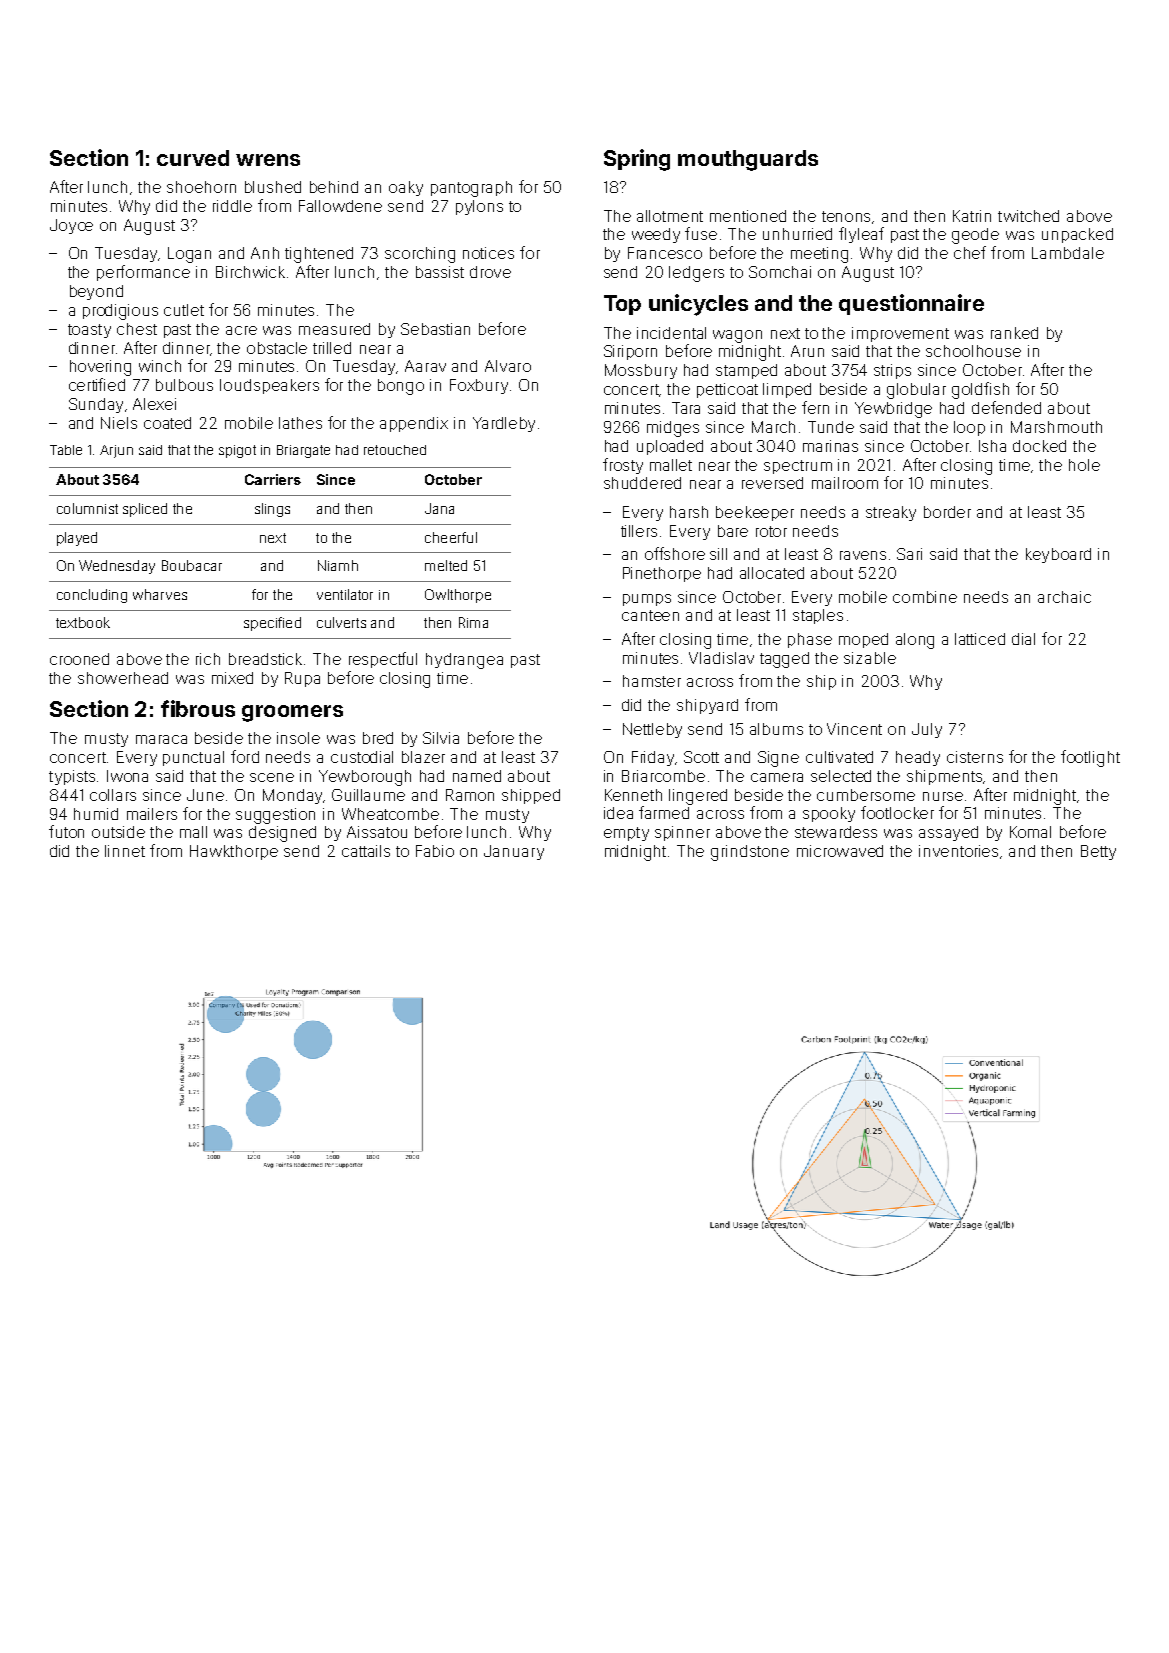 The height and width of the page is (1653, 1169). What do you see at coordinates (975, 757) in the page?
I see `cisterns` at bounding box center [975, 757].
